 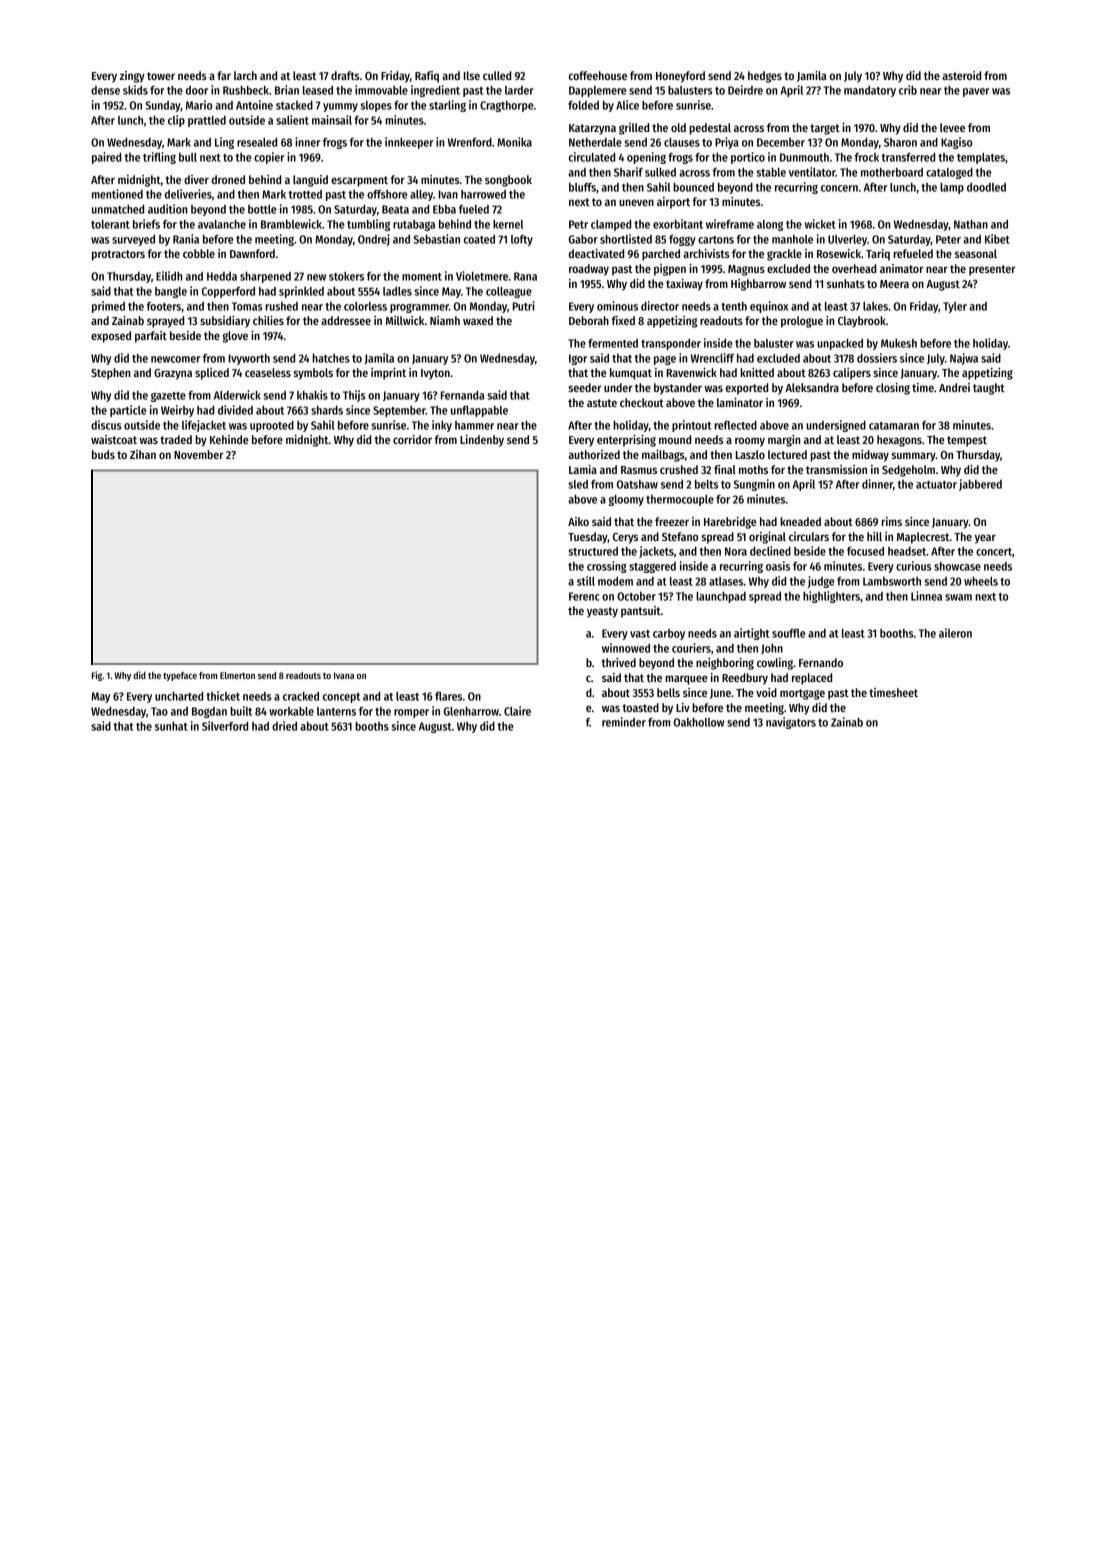 I want to click on Aiko, so click(x=578, y=521).
